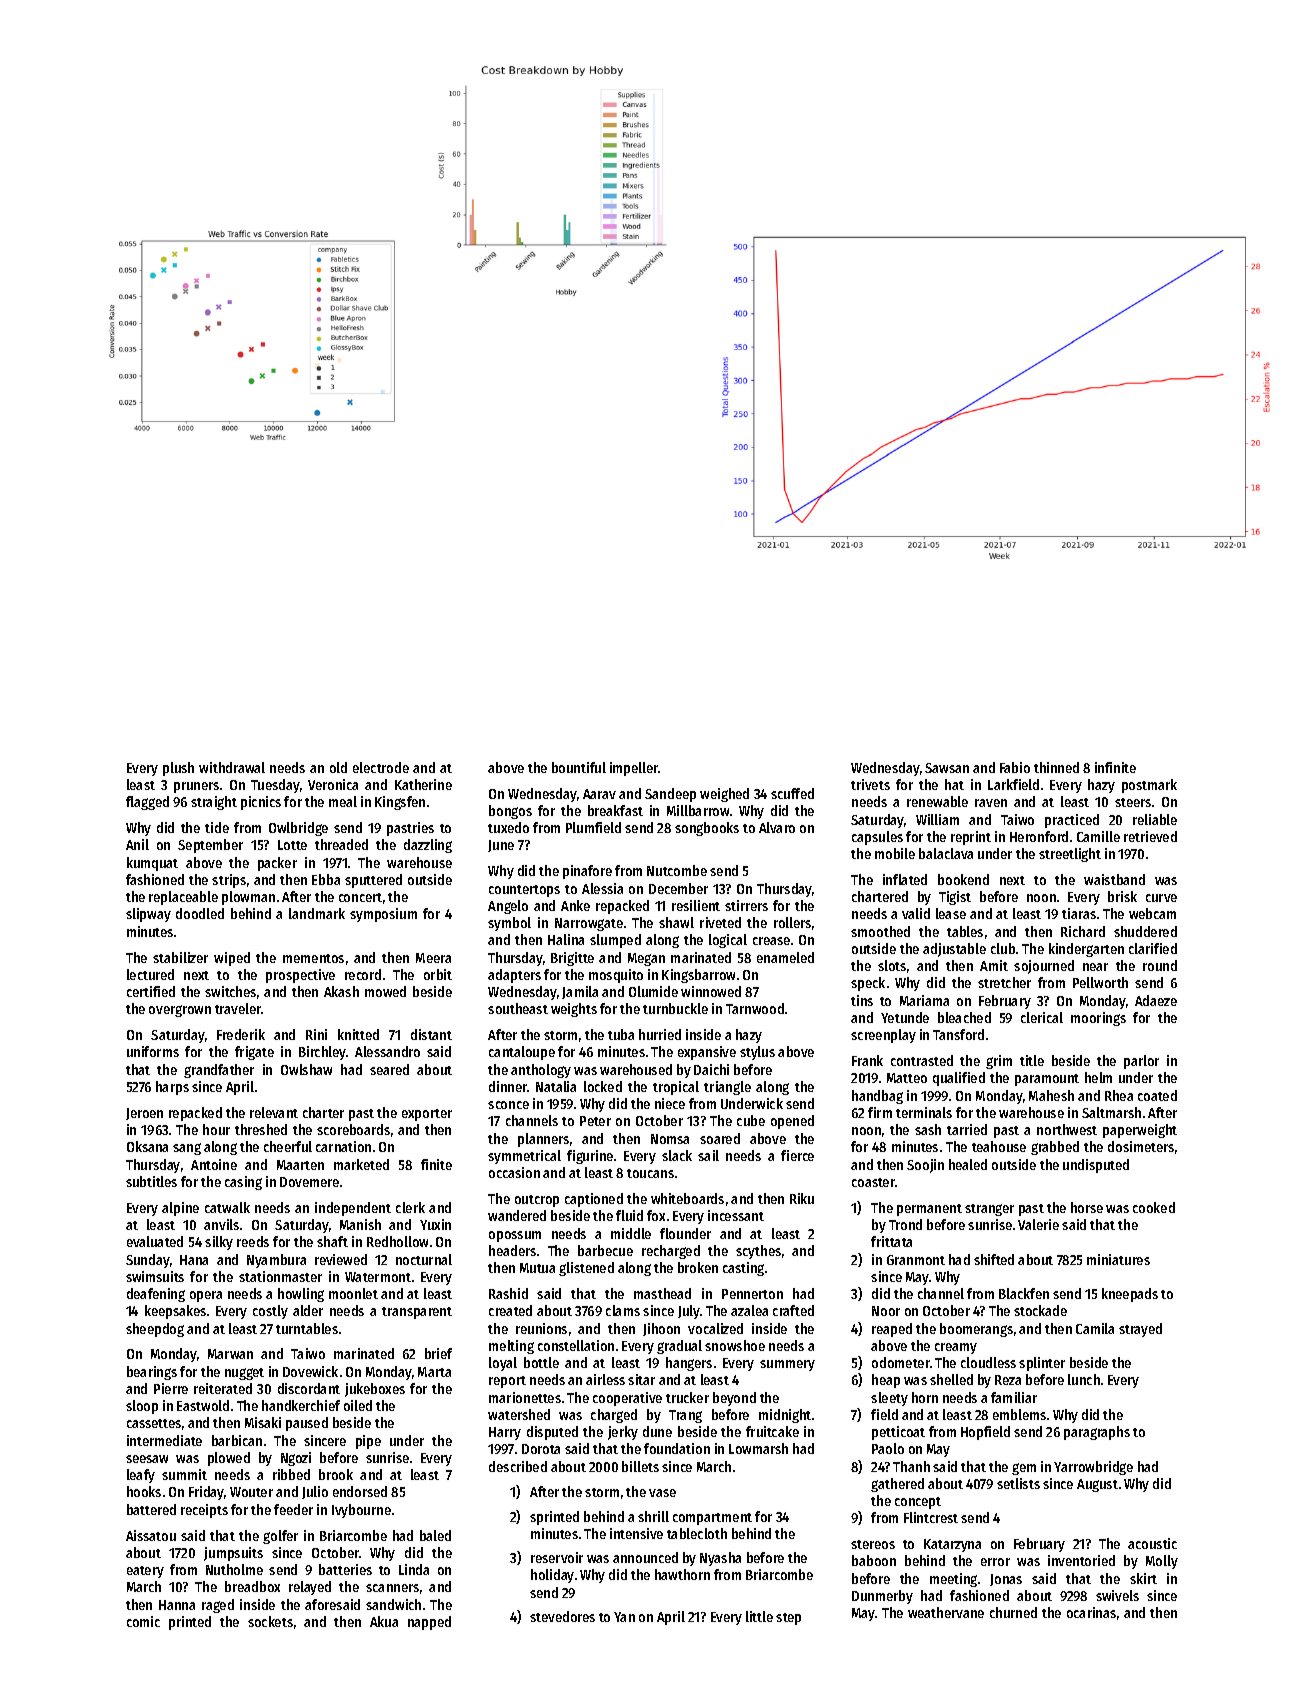 The width and height of the page is (1304, 1687). What do you see at coordinates (1160, 965) in the page?
I see `round` at bounding box center [1160, 965].
